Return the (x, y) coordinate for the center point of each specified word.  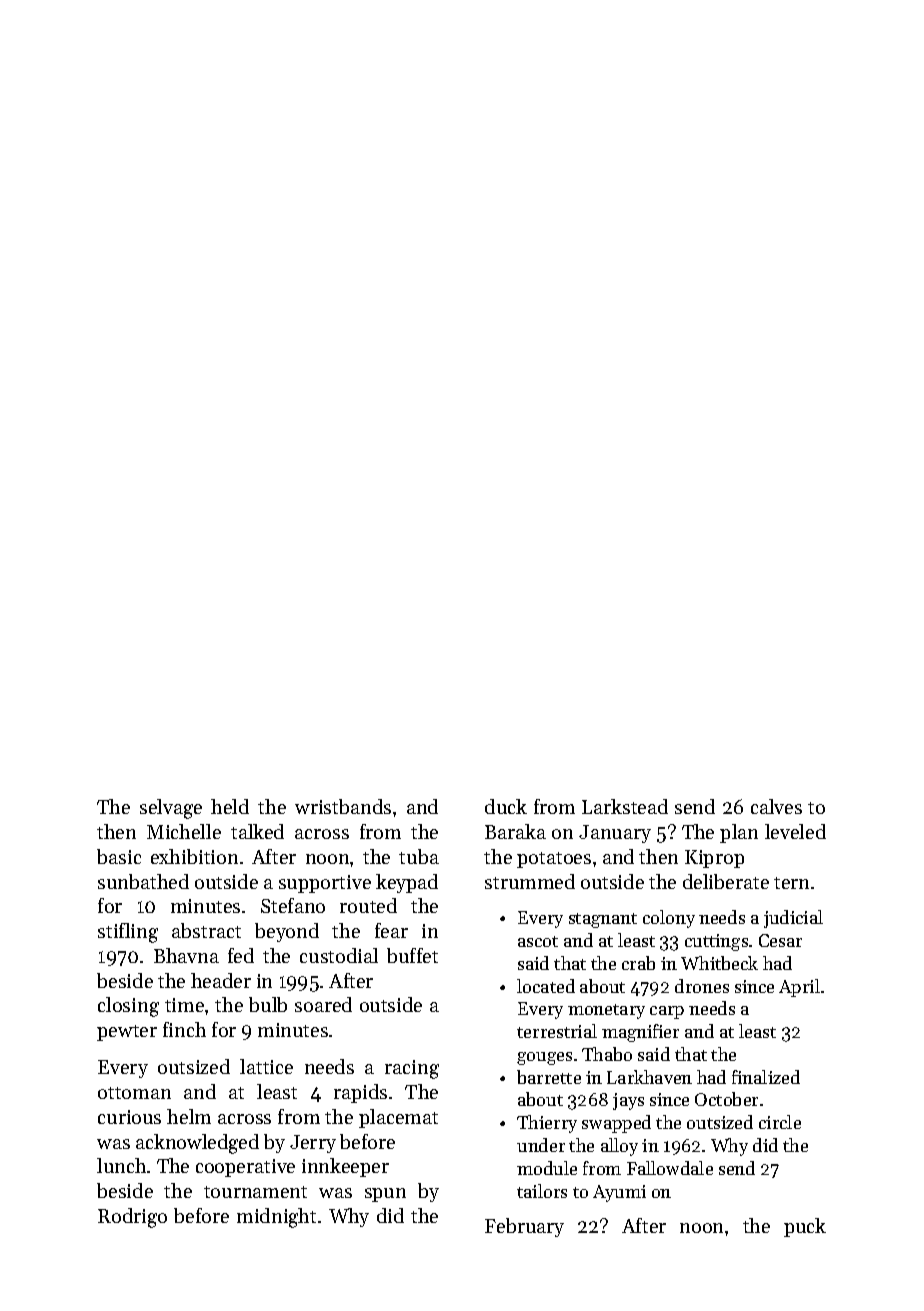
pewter (127, 1033)
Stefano (293, 905)
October (726, 1099)
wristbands (343, 806)
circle (780, 1122)
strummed (530, 881)
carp (667, 1012)
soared (323, 1004)
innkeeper (345, 1167)
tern (791, 883)
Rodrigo (132, 1218)
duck (506, 806)
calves (776, 806)
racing (412, 1069)
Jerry (313, 1144)
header (221, 980)
